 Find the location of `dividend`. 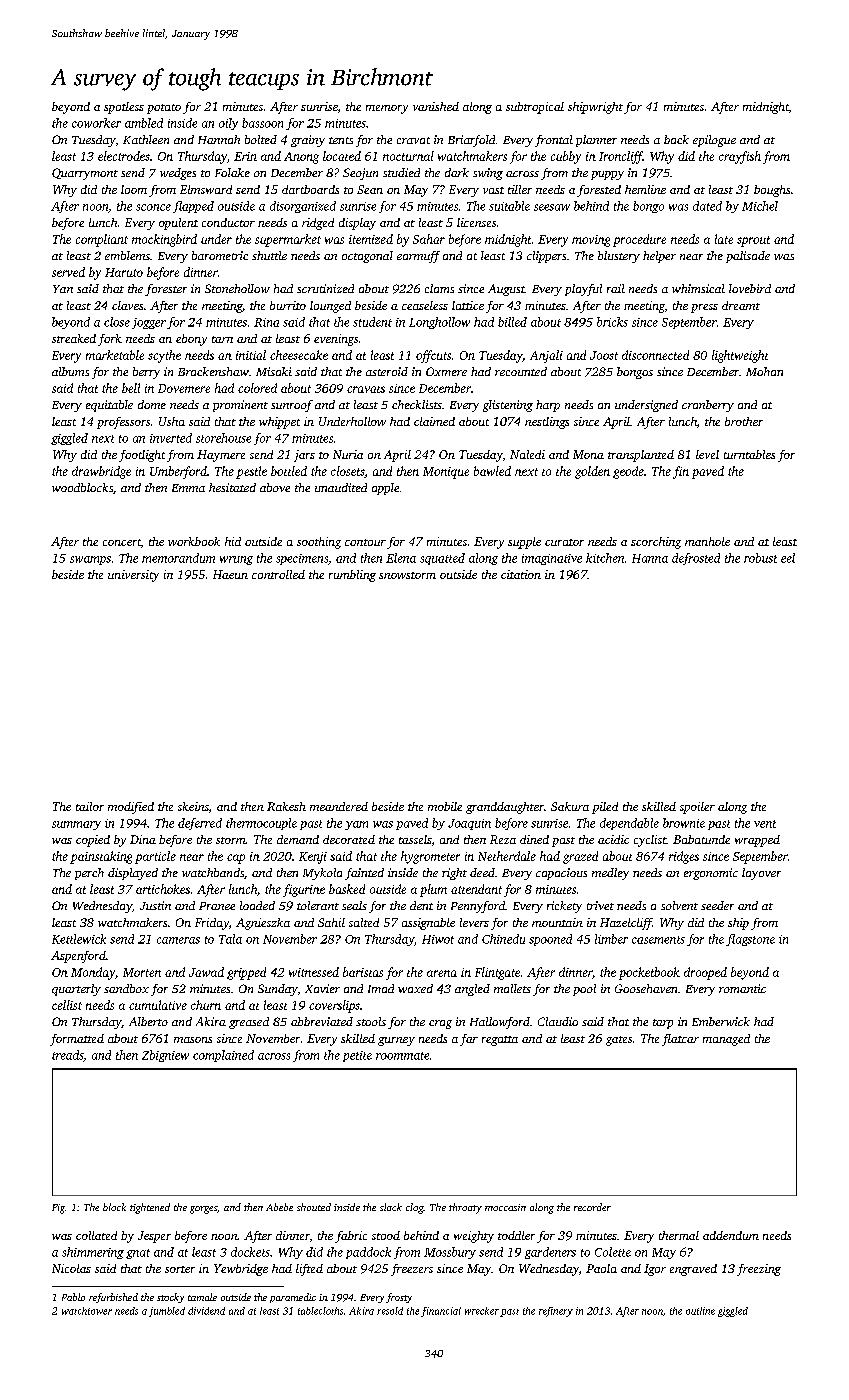

dividend is located at coordinates (206, 1311).
